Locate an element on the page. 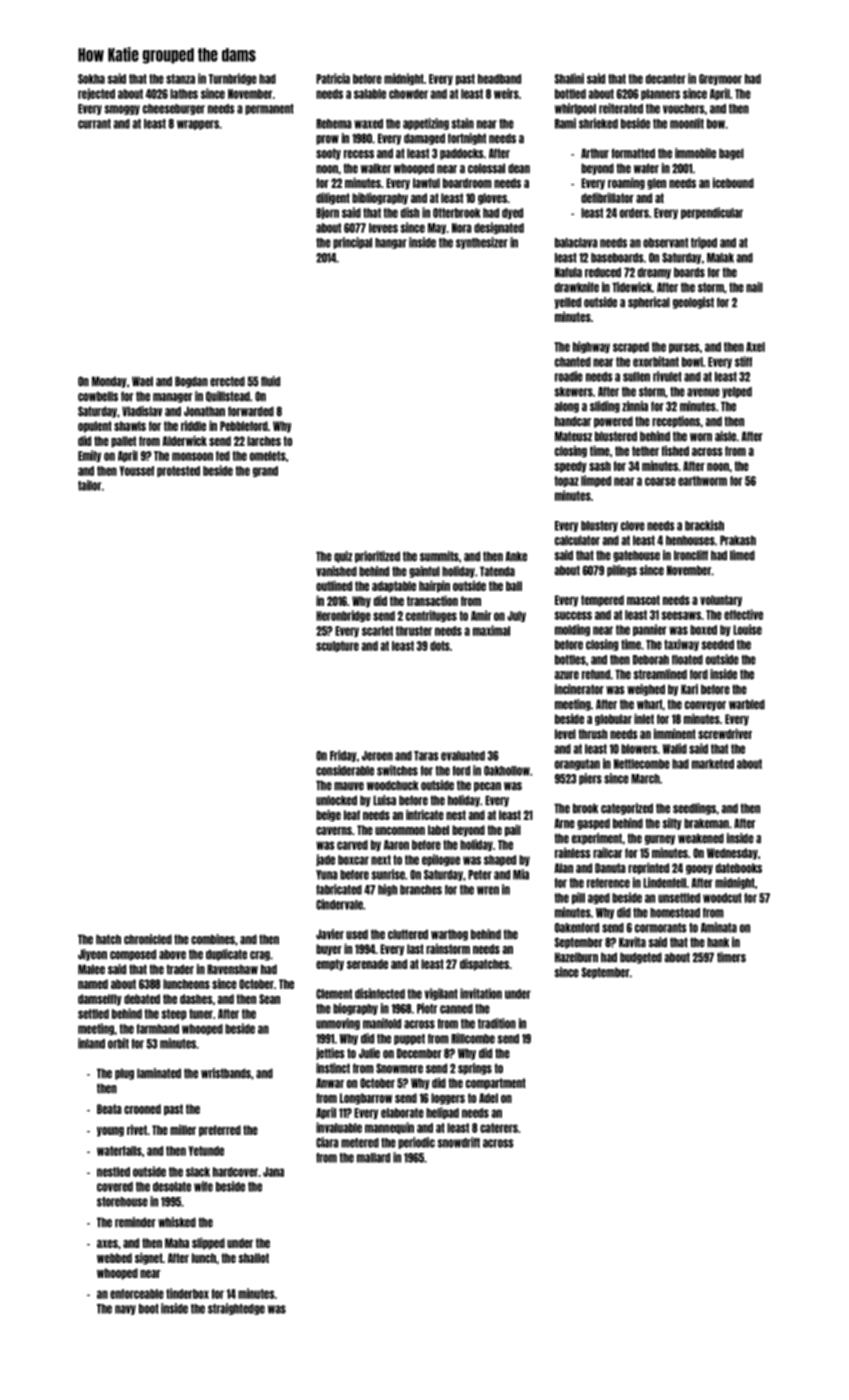  Turnbridge is located at coordinates (233, 79).
